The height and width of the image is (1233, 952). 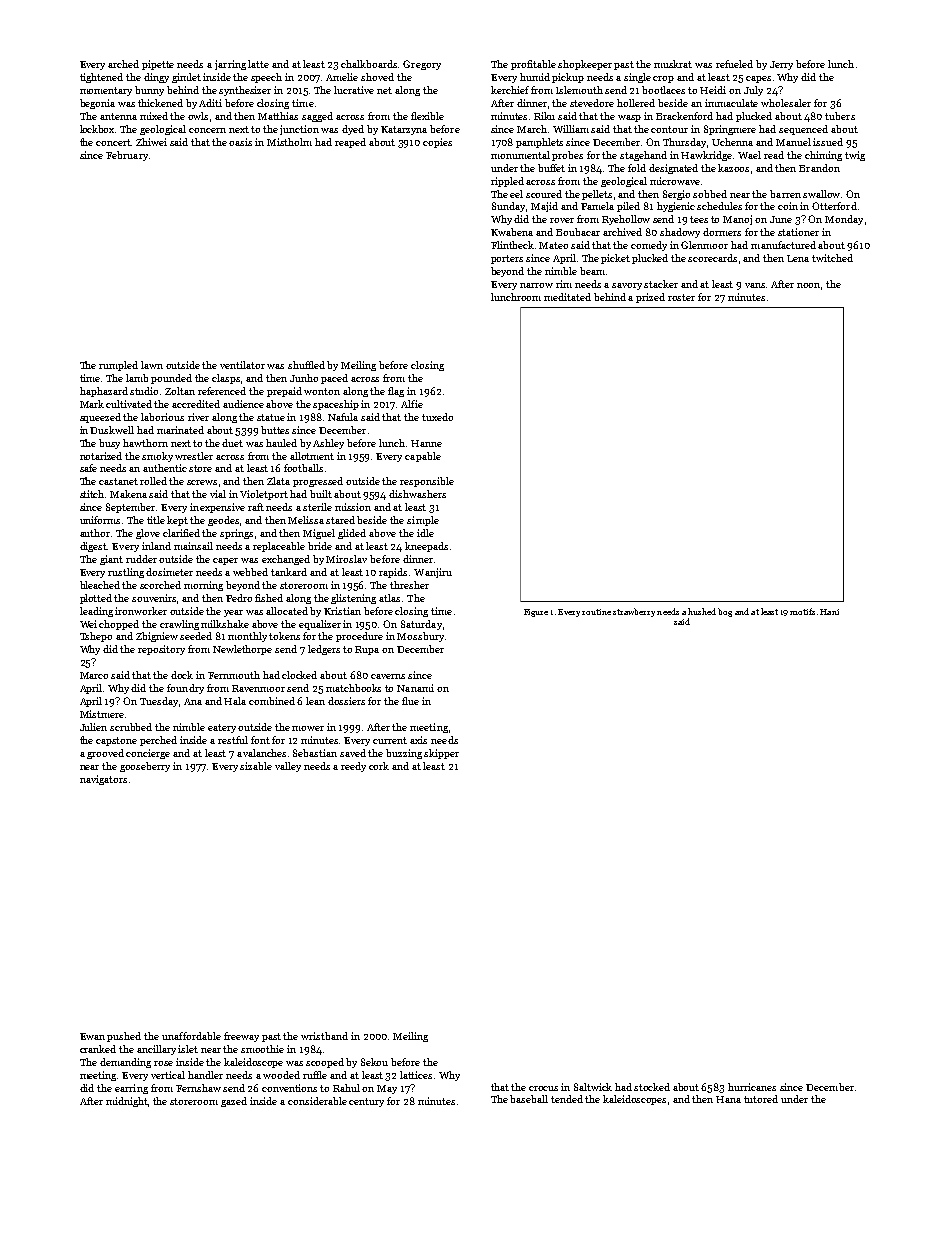 What do you see at coordinates (92, 1036) in the image?
I see `Ewan` at bounding box center [92, 1036].
